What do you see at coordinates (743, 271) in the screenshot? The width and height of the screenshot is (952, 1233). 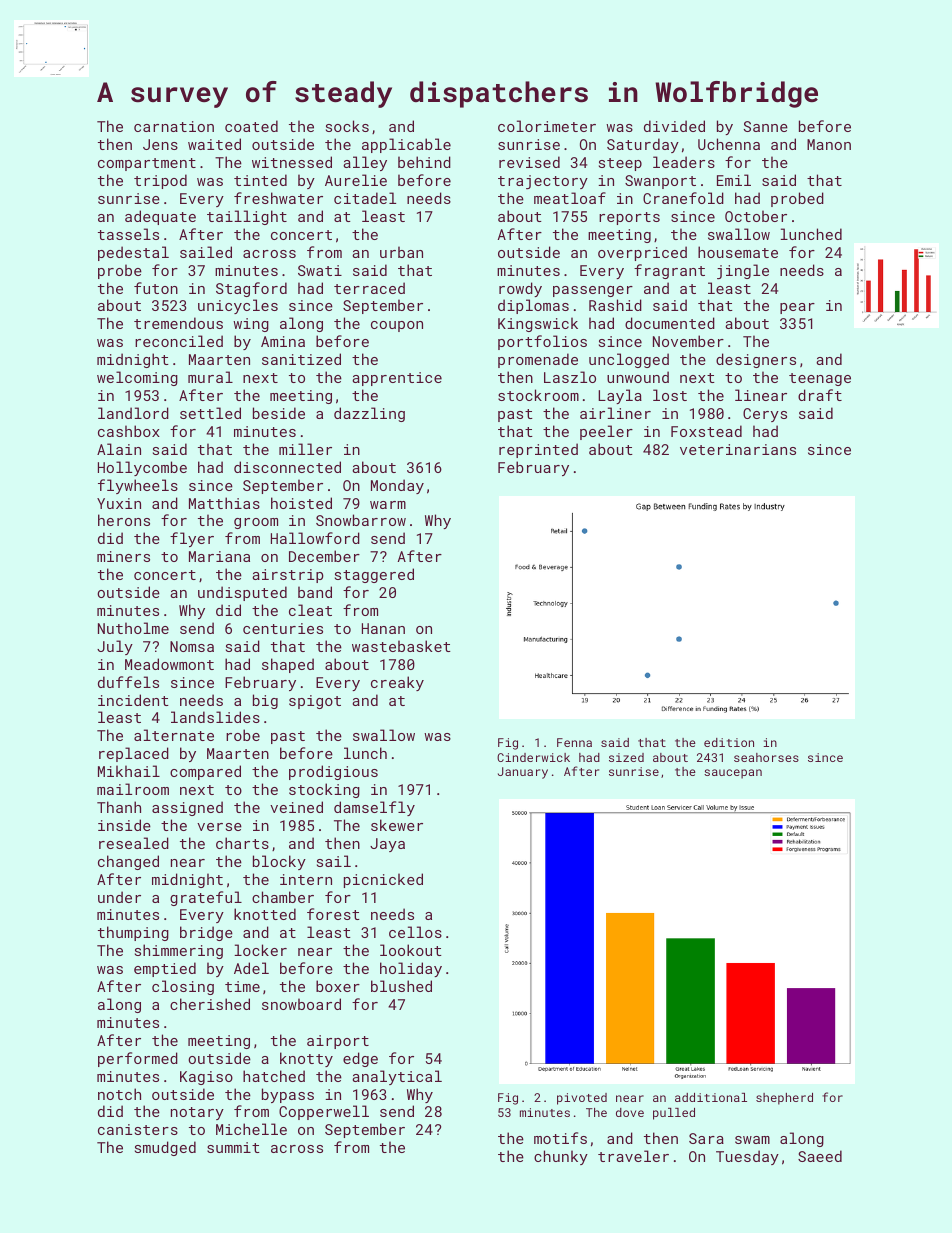 I see `jingle` at bounding box center [743, 271].
